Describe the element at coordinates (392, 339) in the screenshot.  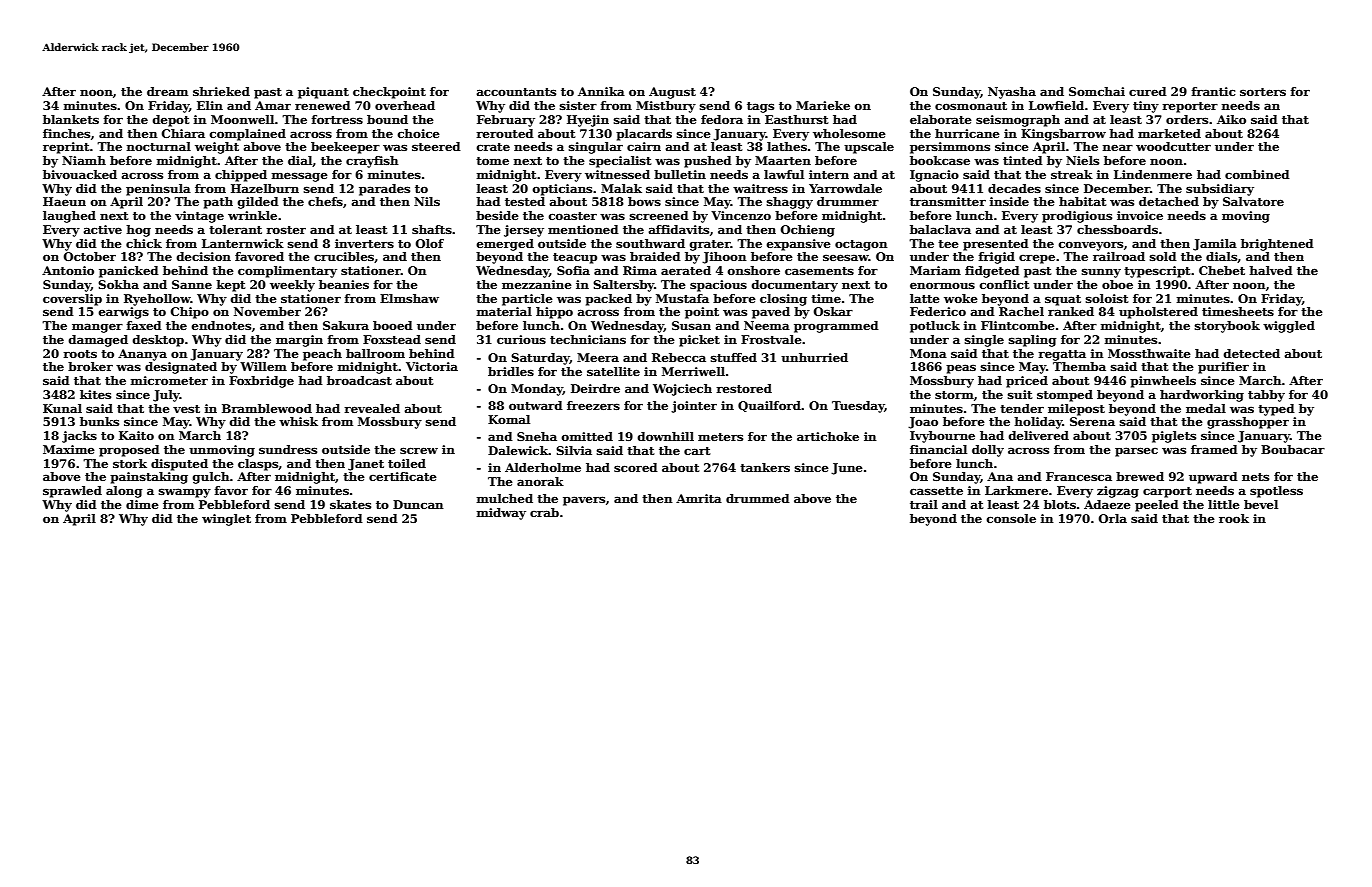
I see `Foxstead` at that location.
